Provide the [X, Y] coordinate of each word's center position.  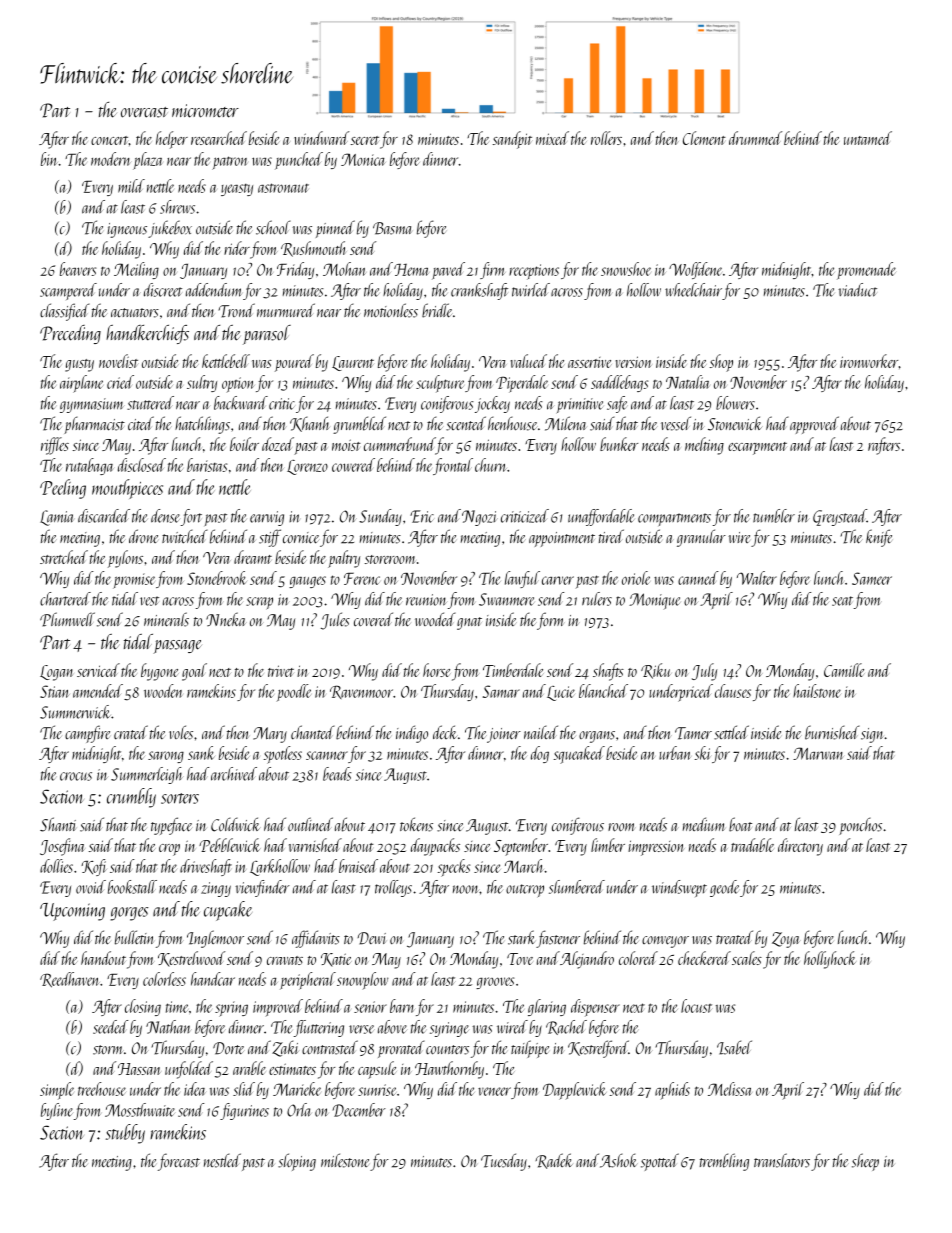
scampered [68, 291]
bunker [619, 444]
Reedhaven [70, 980]
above [392, 1027]
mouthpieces [127, 489]
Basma [392, 228]
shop [721, 363]
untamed [868, 138]
